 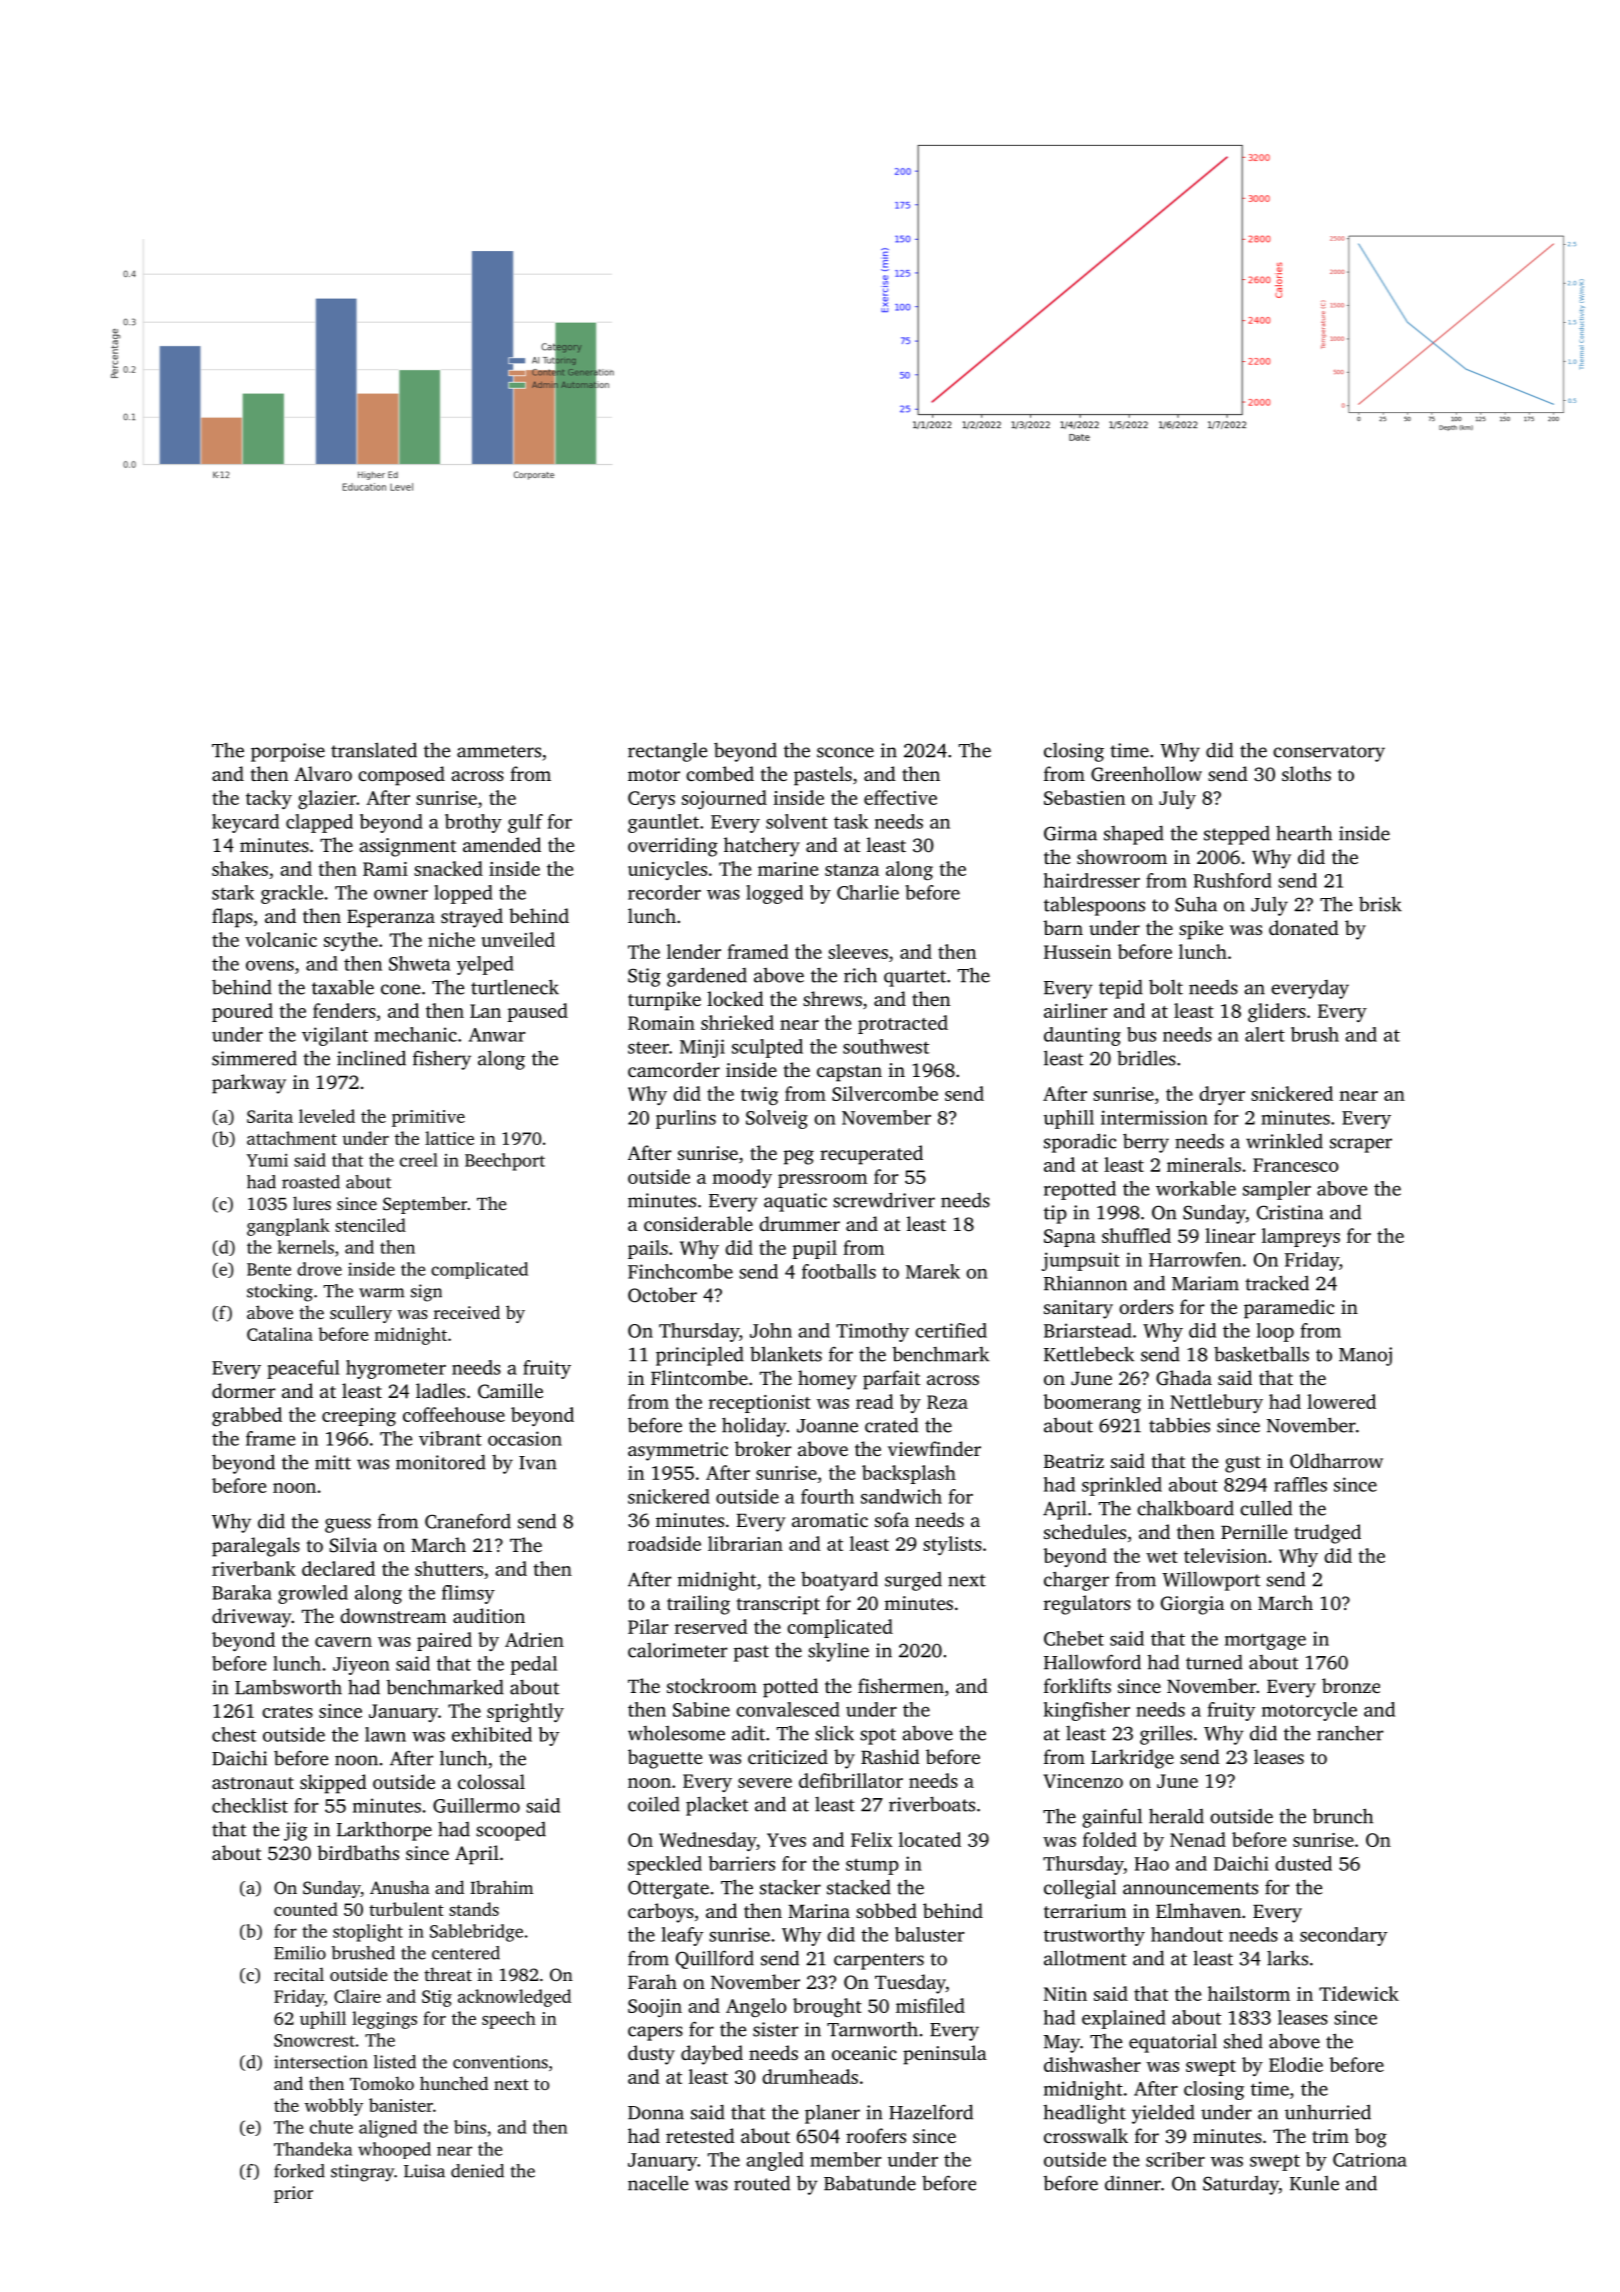 What do you see at coordinates (1336, 1461) in the screenshot?
I see `Oldharrow` at bounding box center [1336, 1461].
